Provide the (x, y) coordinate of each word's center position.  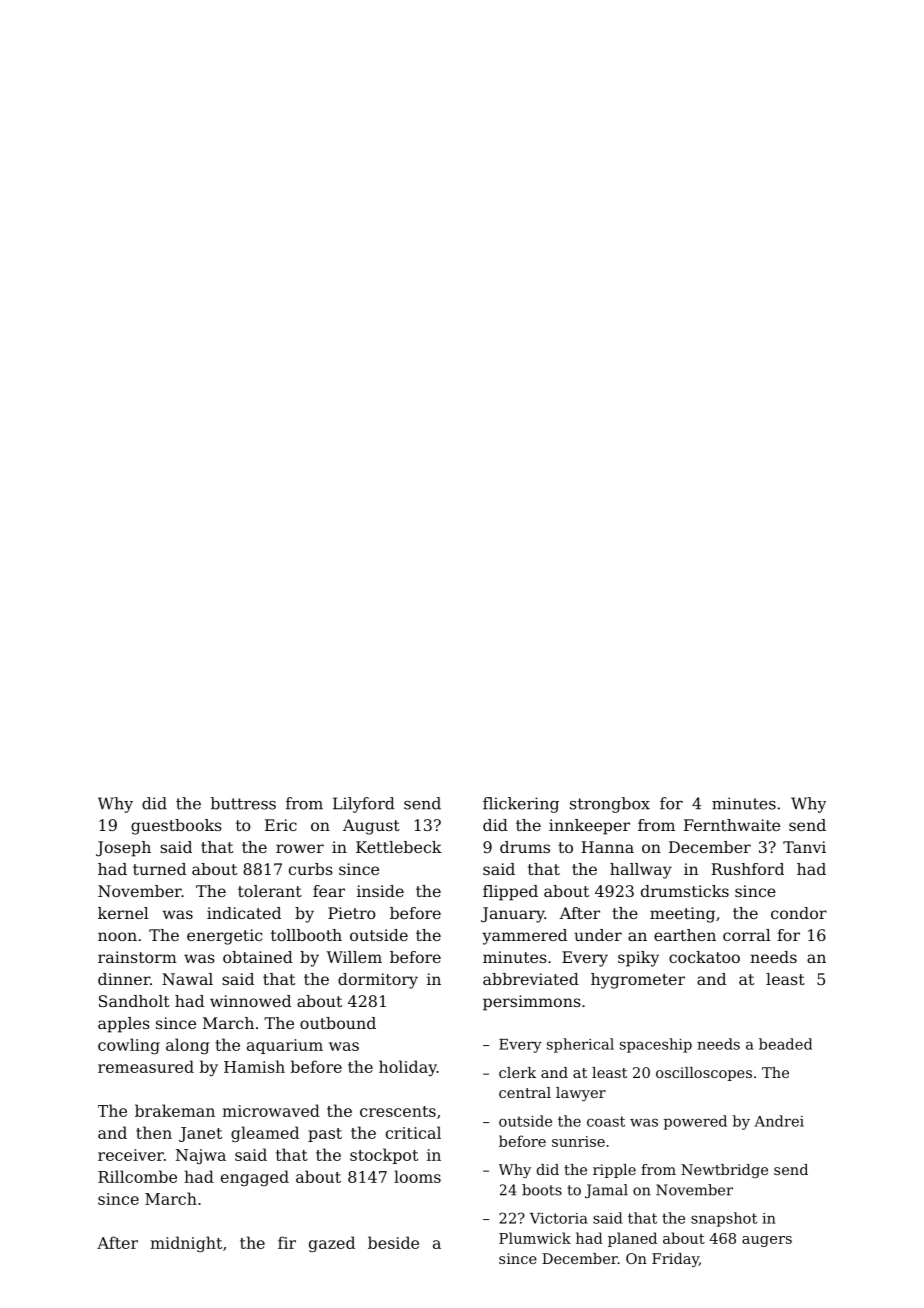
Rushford (747, 869)
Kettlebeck (399, 847)
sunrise (578, 1141)
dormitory (378, 981)
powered (695, 1122)
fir (287, 1242)
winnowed (250, 1001)
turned (159, 869)
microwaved (271, 1110)
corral (747, 935)
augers (767, 1241)
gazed (332, 1244)
